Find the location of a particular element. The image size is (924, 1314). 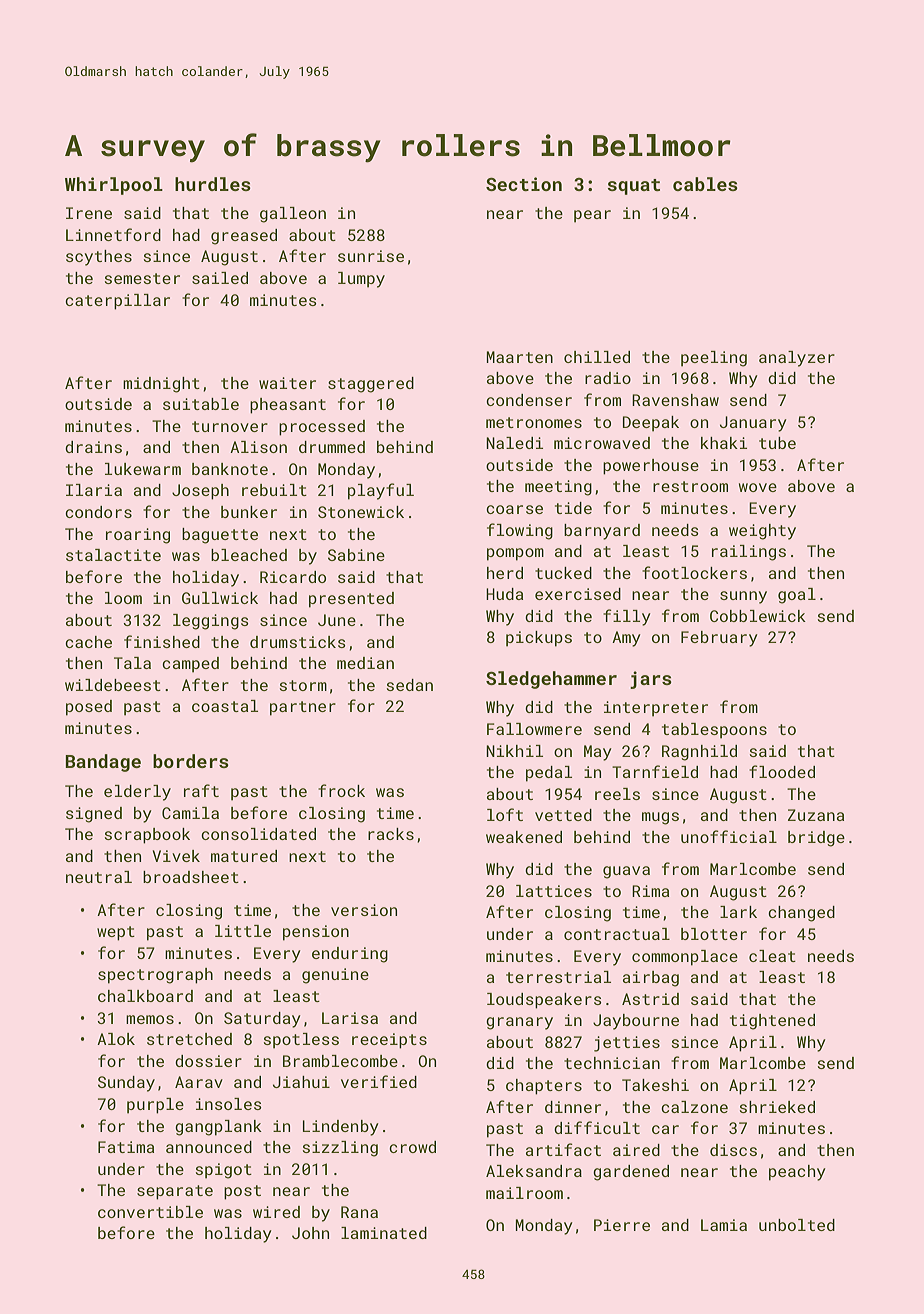

broadsheet is located at coordinates (191, 877).
